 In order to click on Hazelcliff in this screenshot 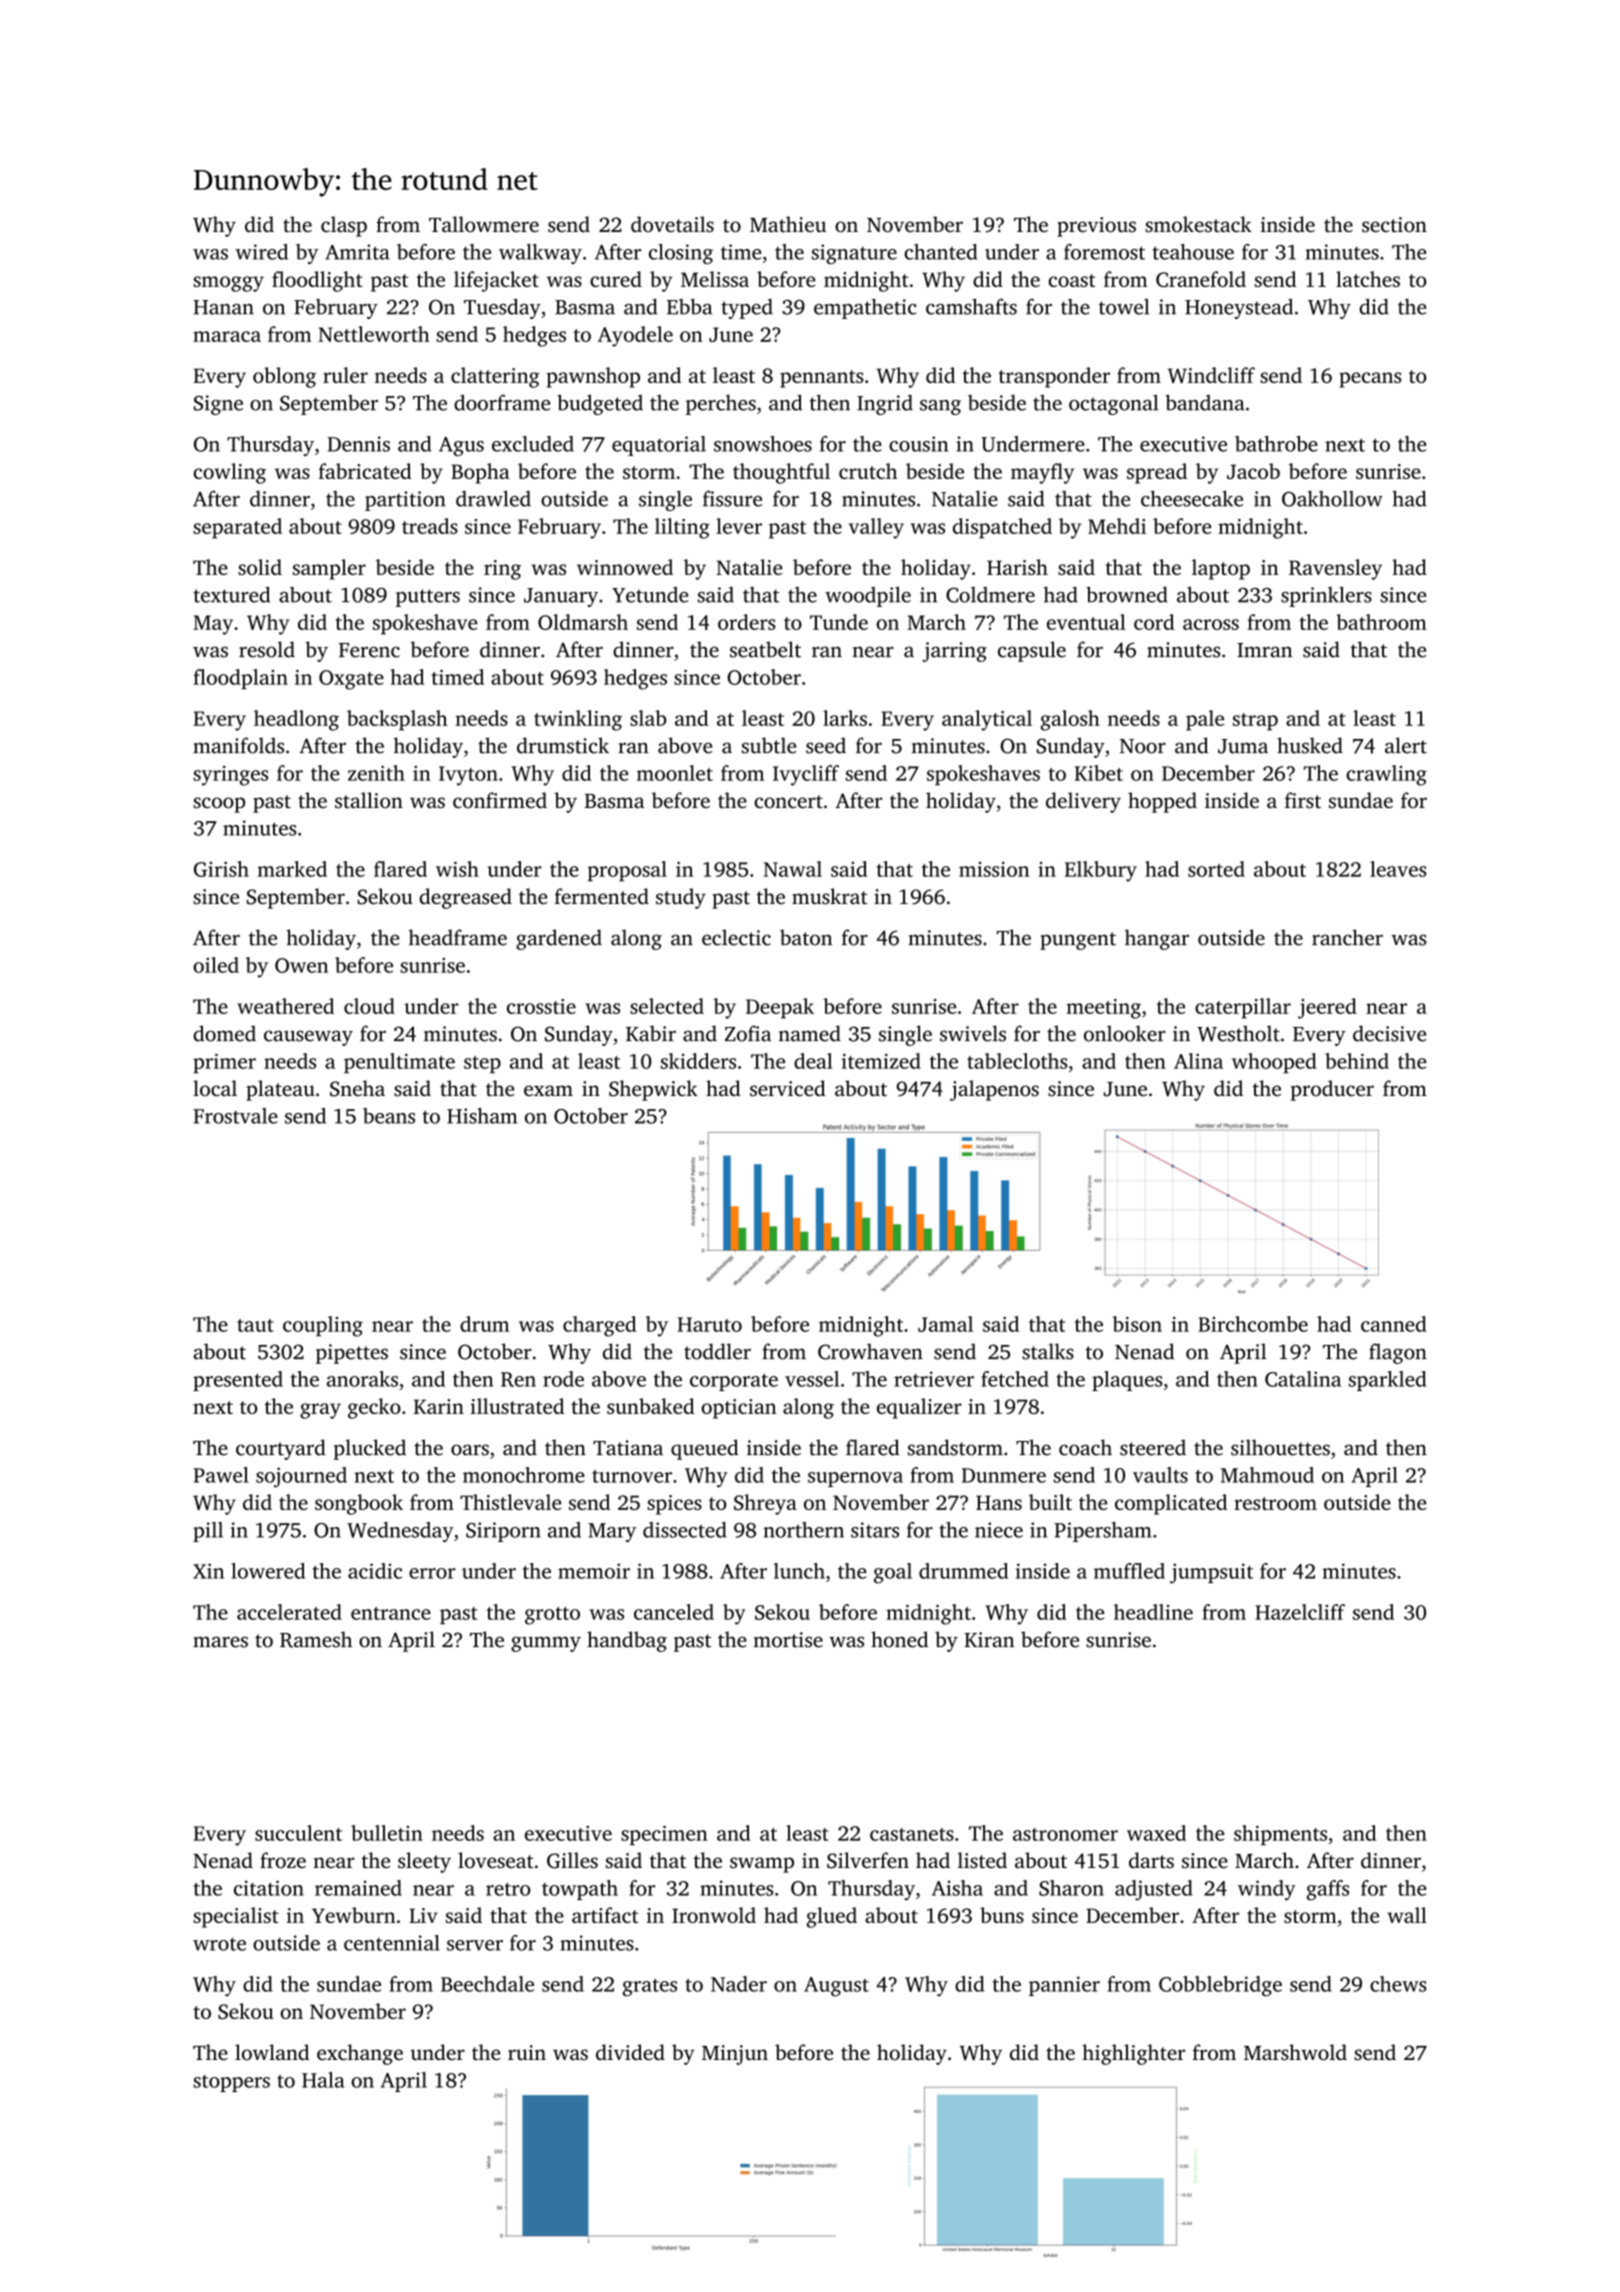, I will do `click(1300, 1612)`.
